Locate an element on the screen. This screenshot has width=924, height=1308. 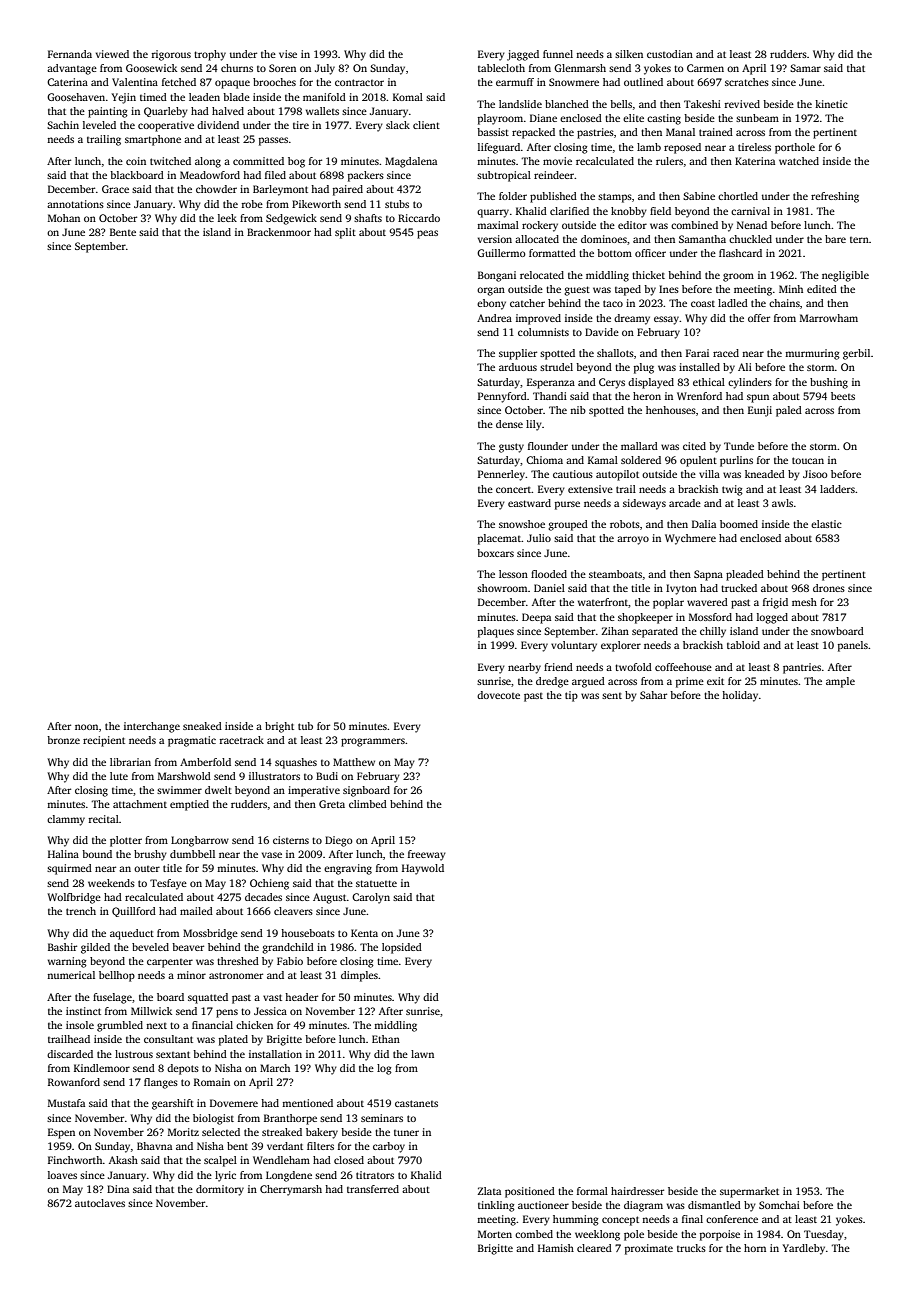
Mohan is located at coordinates (64, 218).
